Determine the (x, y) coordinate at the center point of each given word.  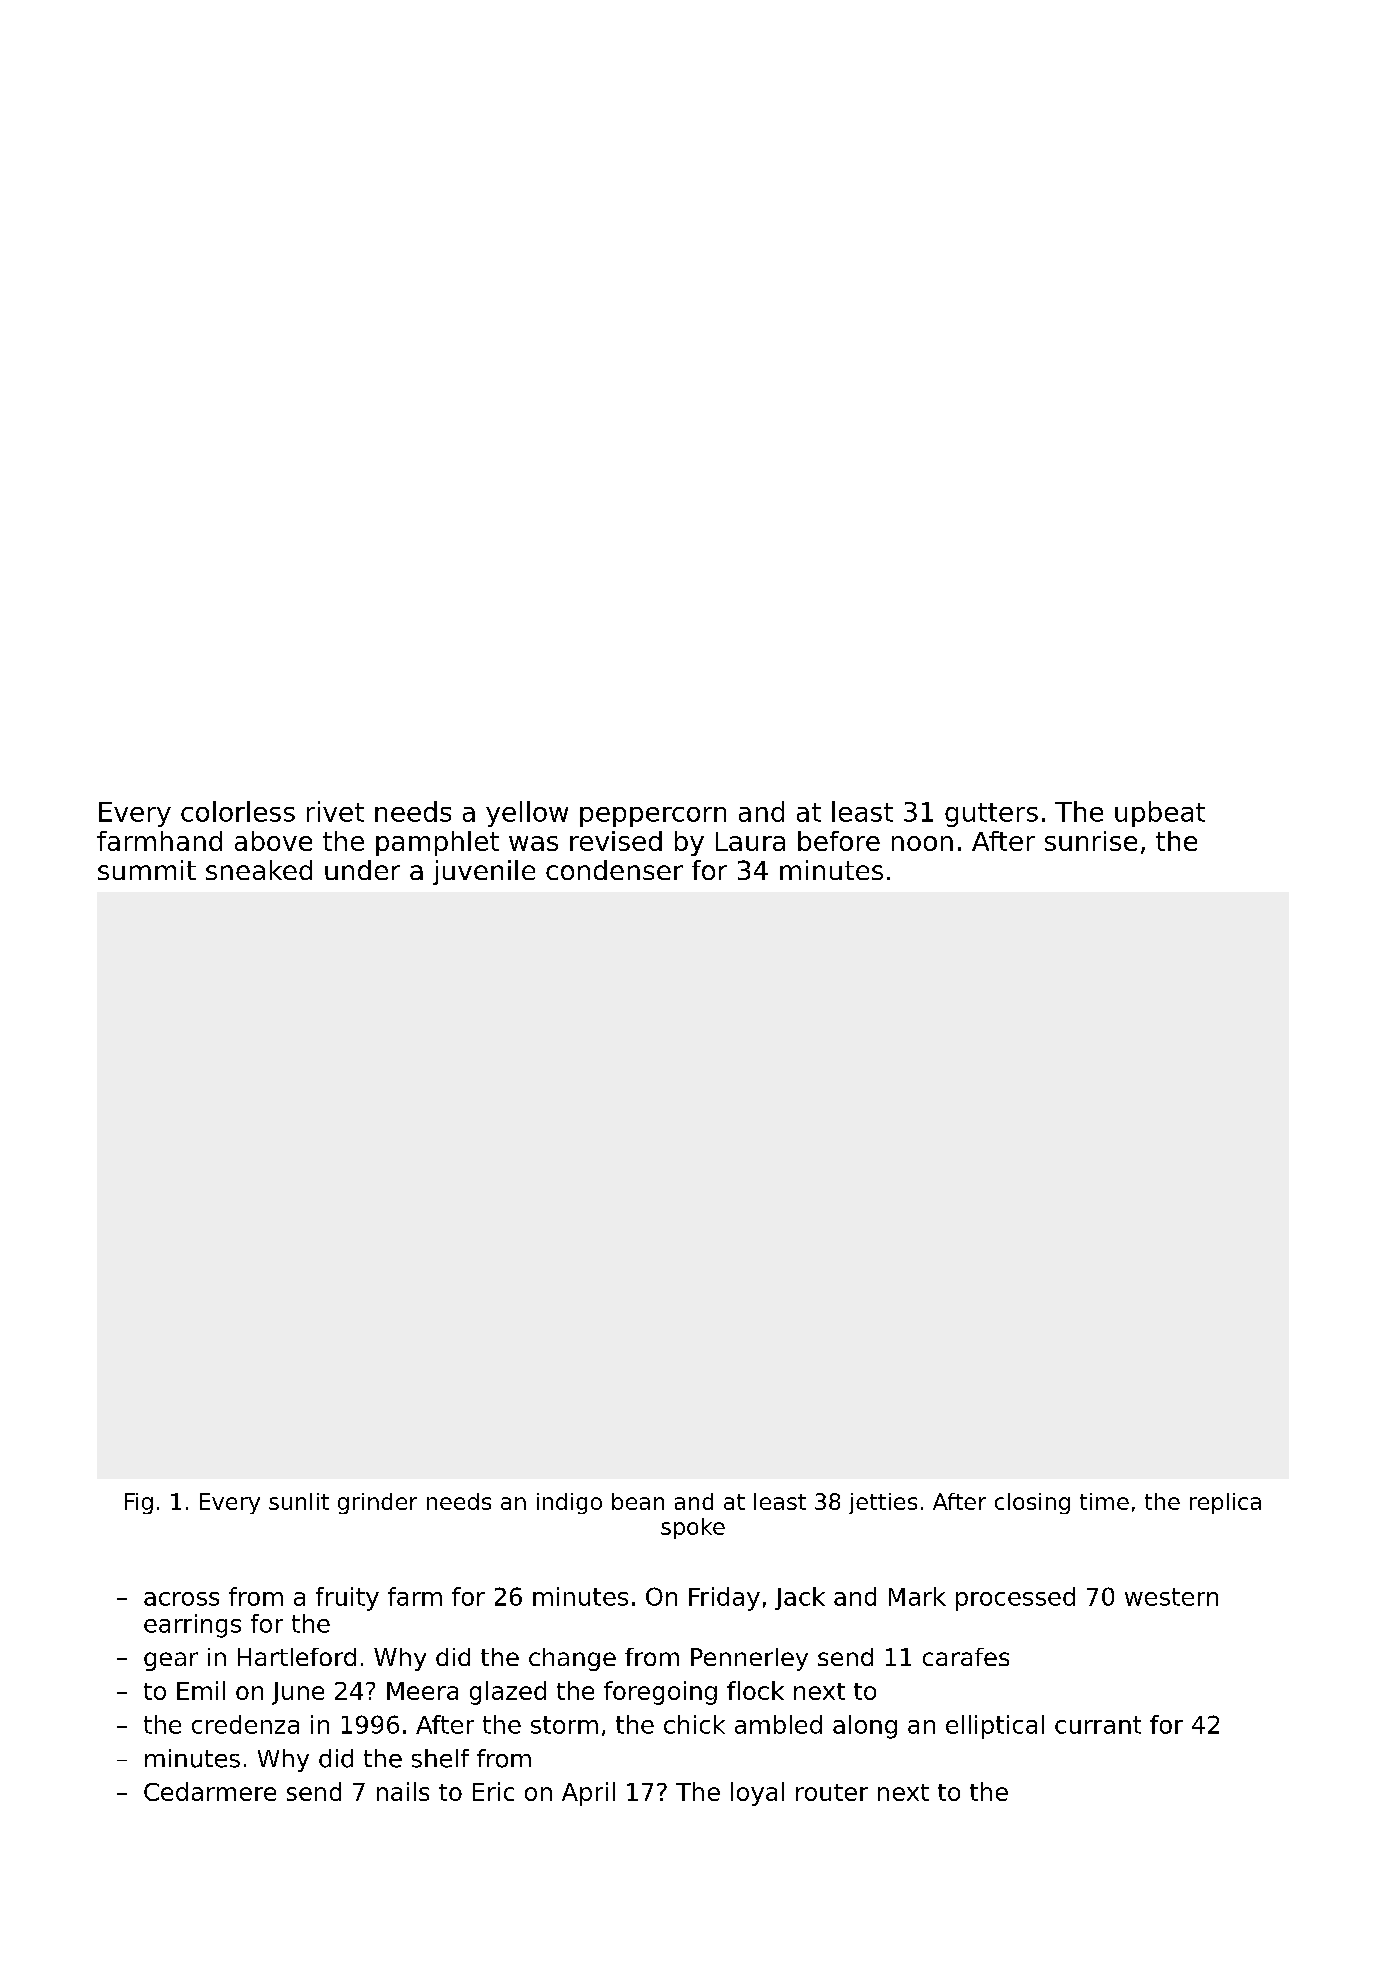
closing (1032, 1503)
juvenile (484, 872)
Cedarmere (210, 1791)
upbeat (1160, 814)
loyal (757, 1794)
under (362, 870)
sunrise (1091, 841)
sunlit (299, 1501)
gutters (991, 815)
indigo (569, 1503)
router (832, 1792)
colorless (238, 811)
